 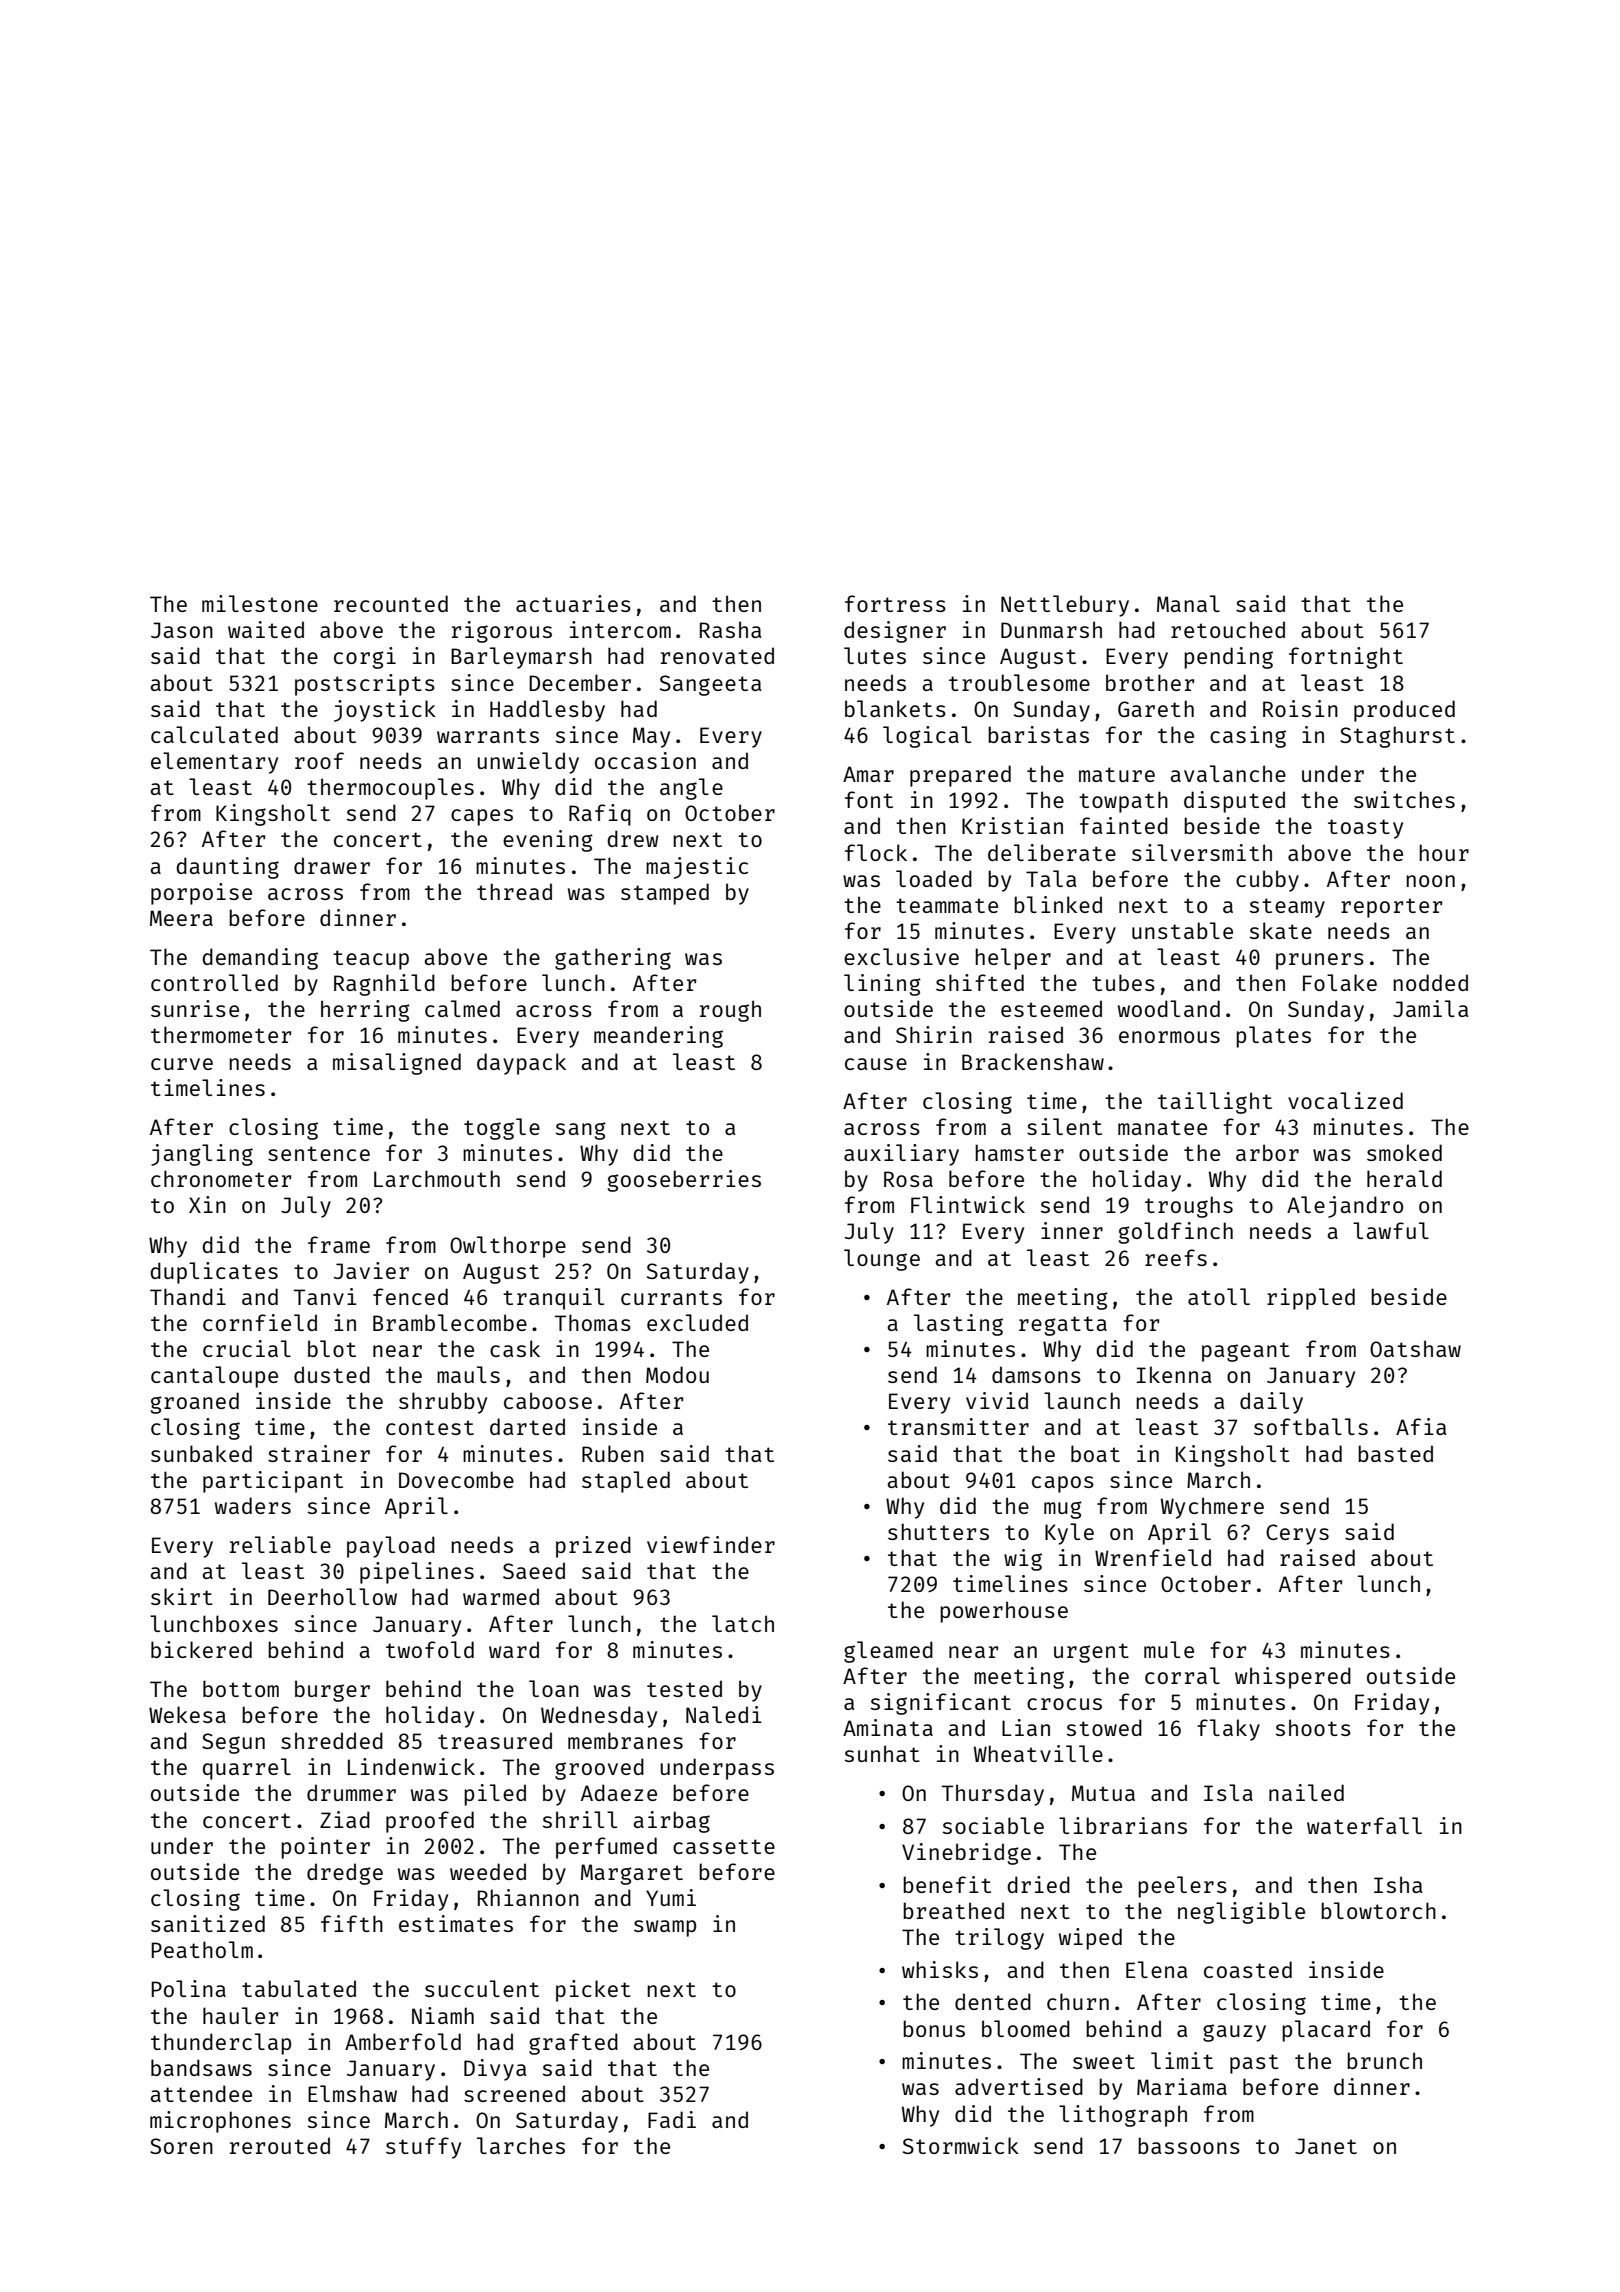 I want to click on Elmshaw, so click(x=352, y=2093).
